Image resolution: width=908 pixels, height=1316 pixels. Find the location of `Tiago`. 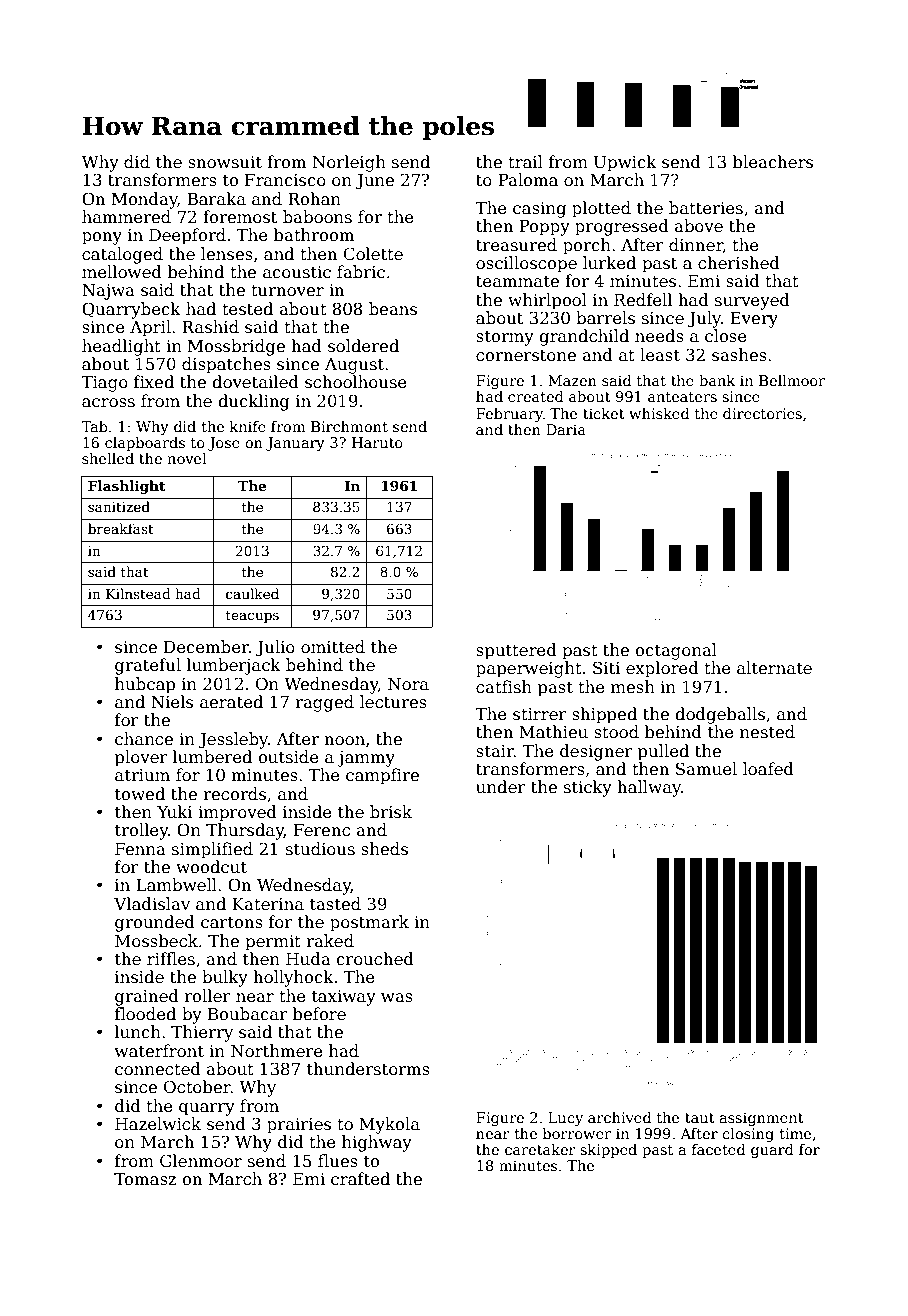

Tiago is located at coordinates (104, 384).
